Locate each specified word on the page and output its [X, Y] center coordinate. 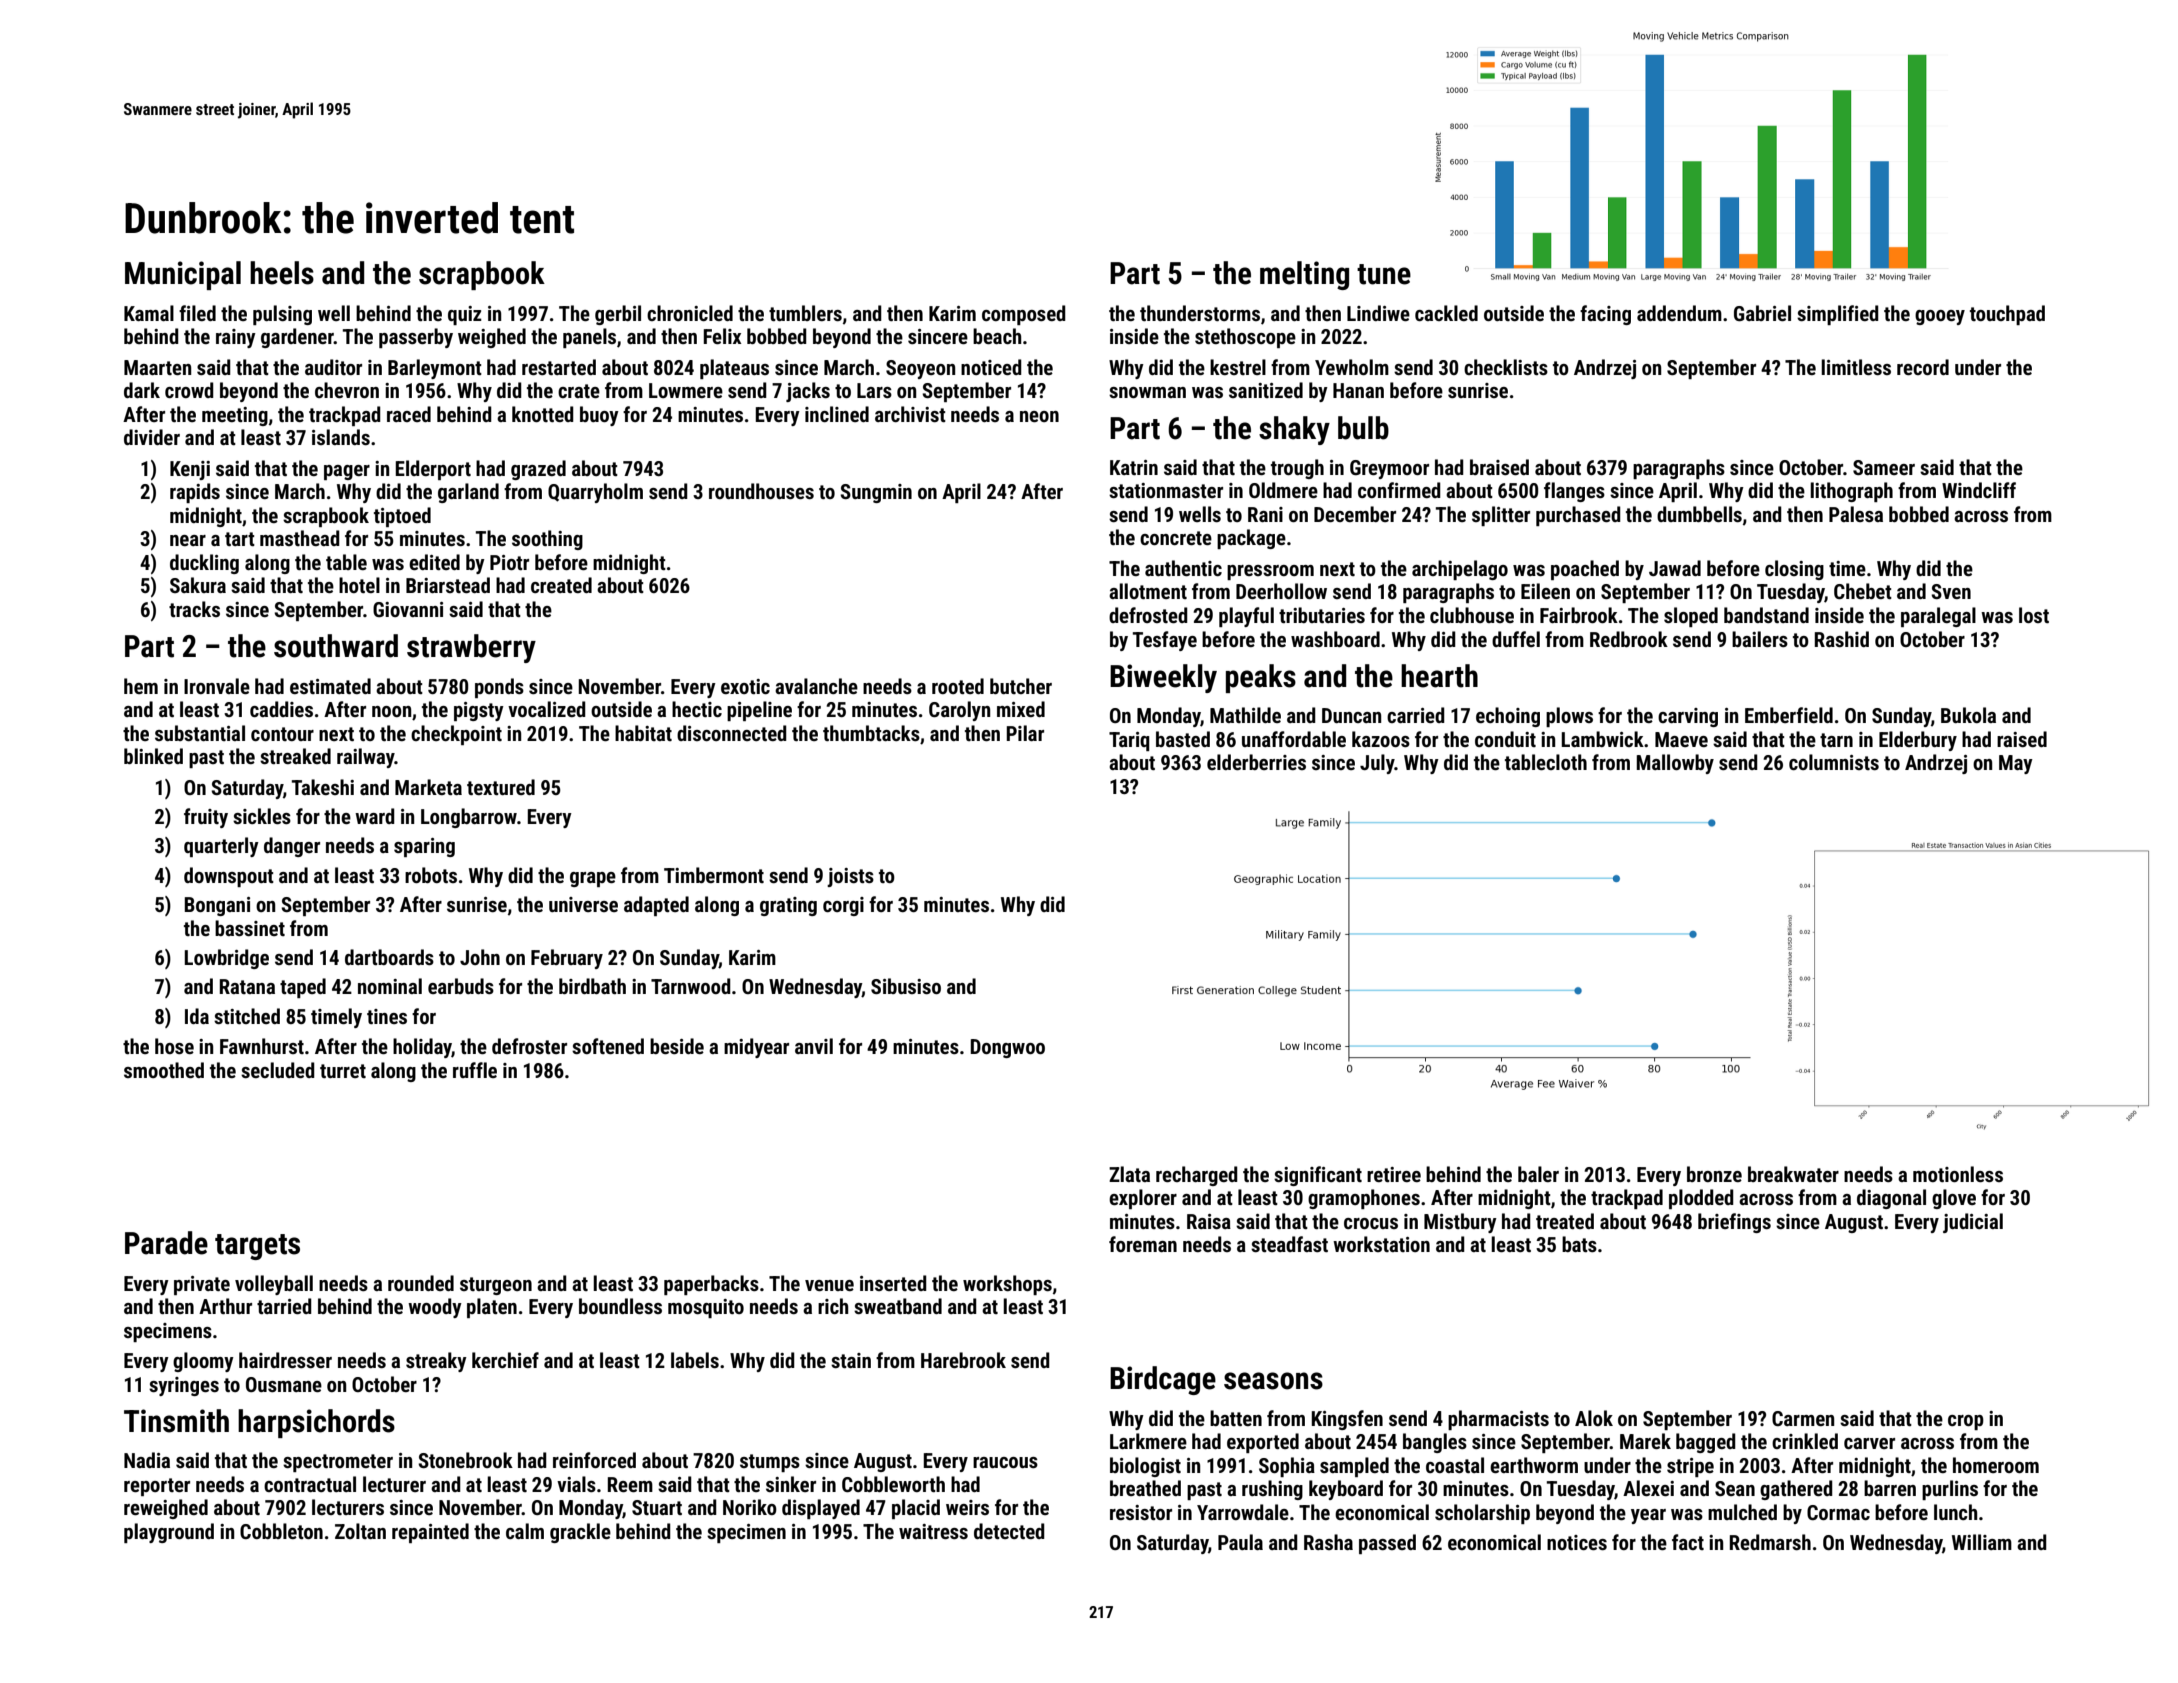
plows [1569, 717]
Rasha [1328, 1542]
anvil [814, 1046]
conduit [1505, 739]
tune [1384, 274]
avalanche [816, 686]
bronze [1714, 1174]
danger [292, 847]
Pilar [1025, 733]
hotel [359, 585]
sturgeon [496, 1286]
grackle [580, 1533]
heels [282, 273]
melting [1304, 275]
